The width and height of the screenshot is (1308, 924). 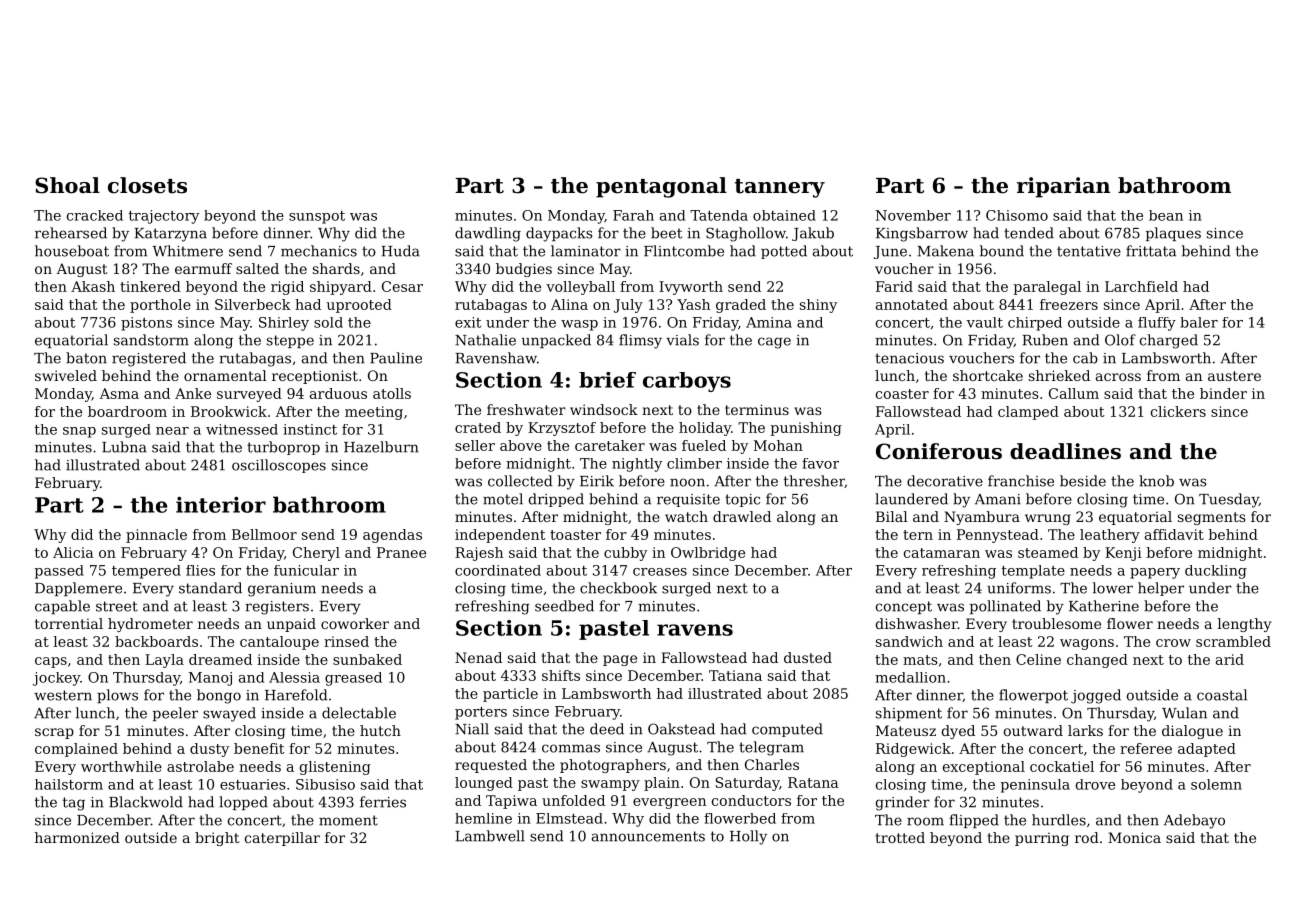 What do you see at coordinates (73, 552) in the screenshot?
I see `Alicia` at bounding box center [73, 552].
